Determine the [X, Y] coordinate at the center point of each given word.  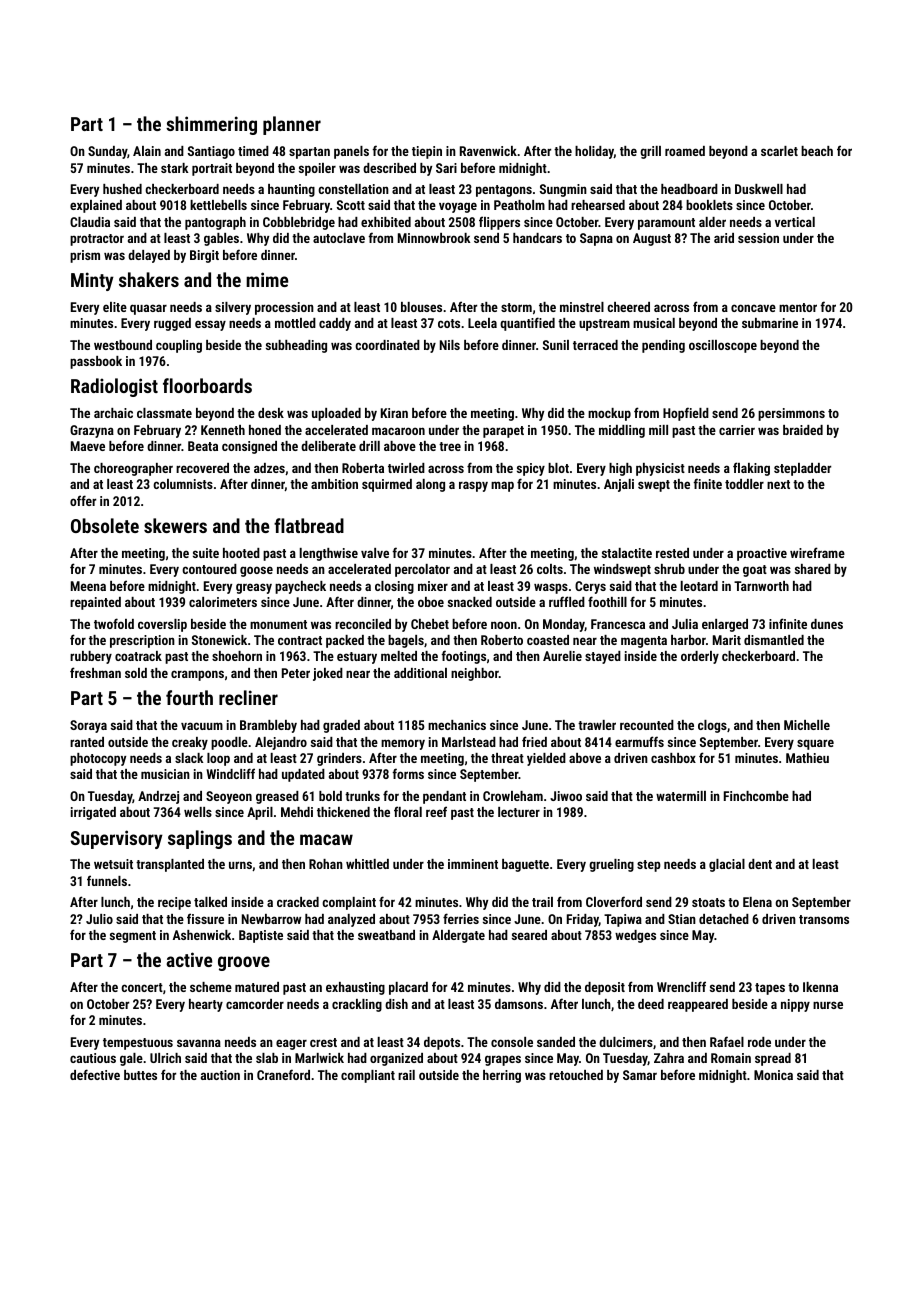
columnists [183, 484]
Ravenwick [488, 151]
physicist [660, 469]
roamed [685, 151]
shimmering [211, 125]
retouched [576, 1075]
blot [558, 468]
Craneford [283, 1074]
